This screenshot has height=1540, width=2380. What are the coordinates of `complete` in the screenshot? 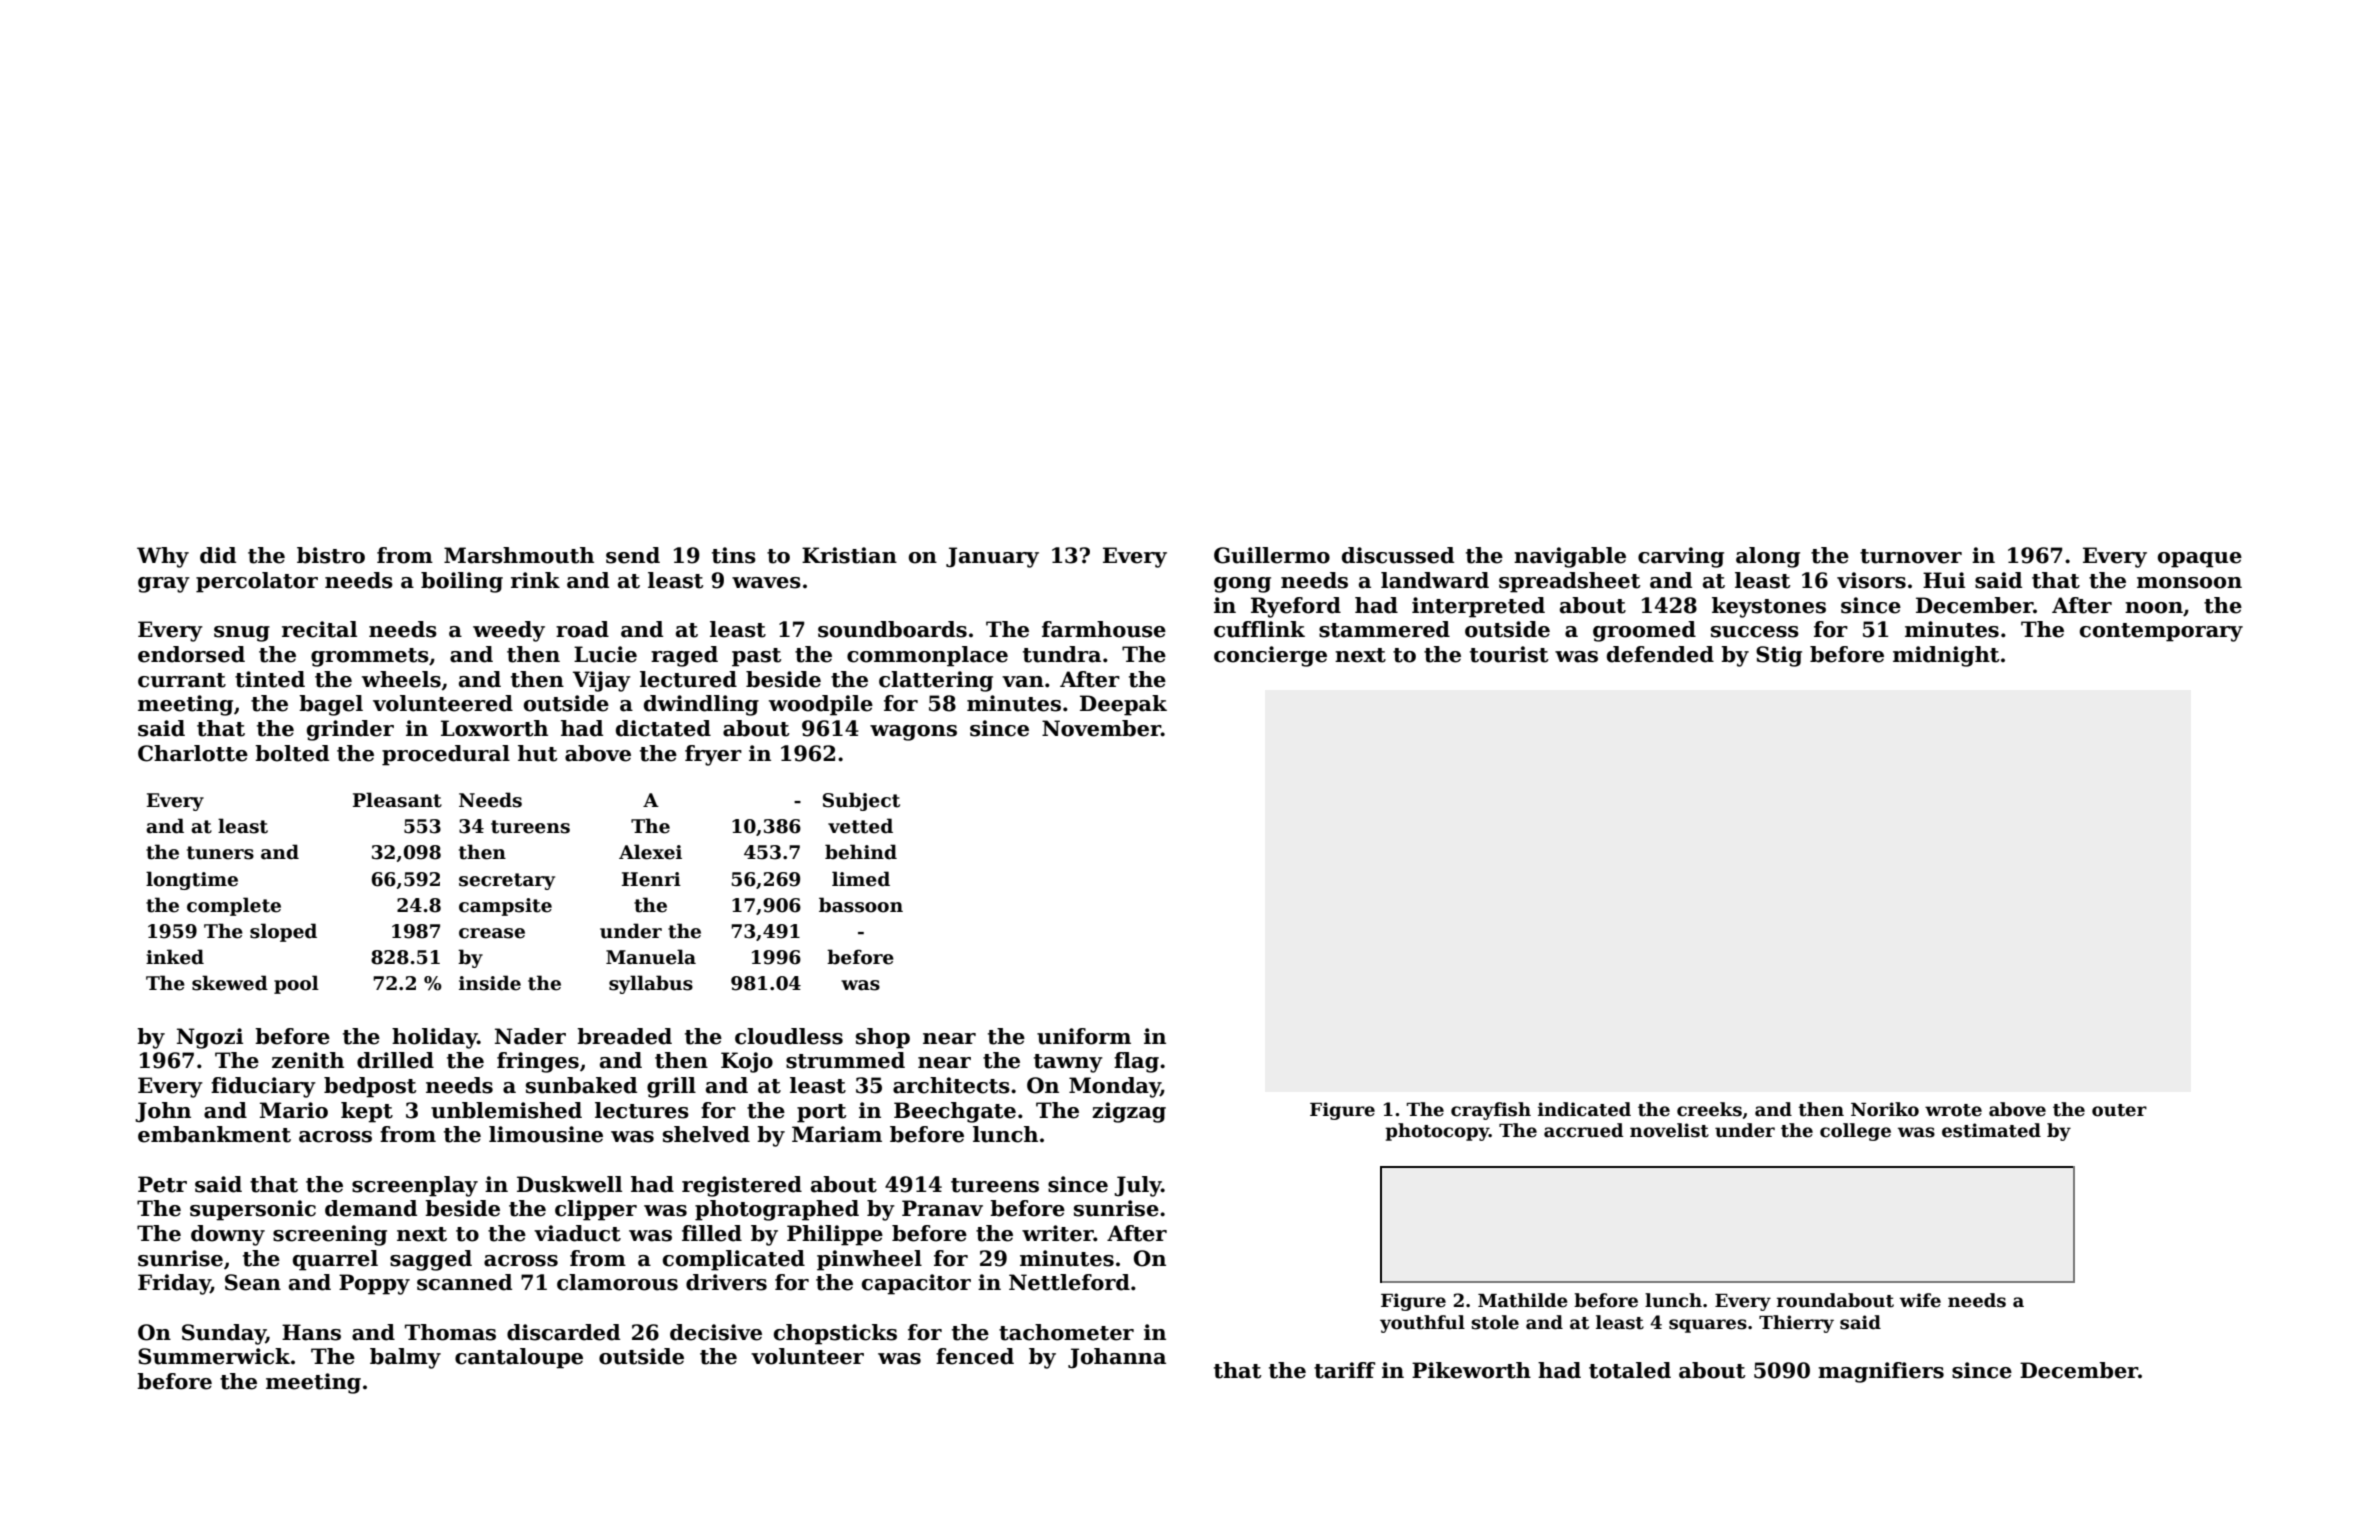 It's located at (234, 906).
